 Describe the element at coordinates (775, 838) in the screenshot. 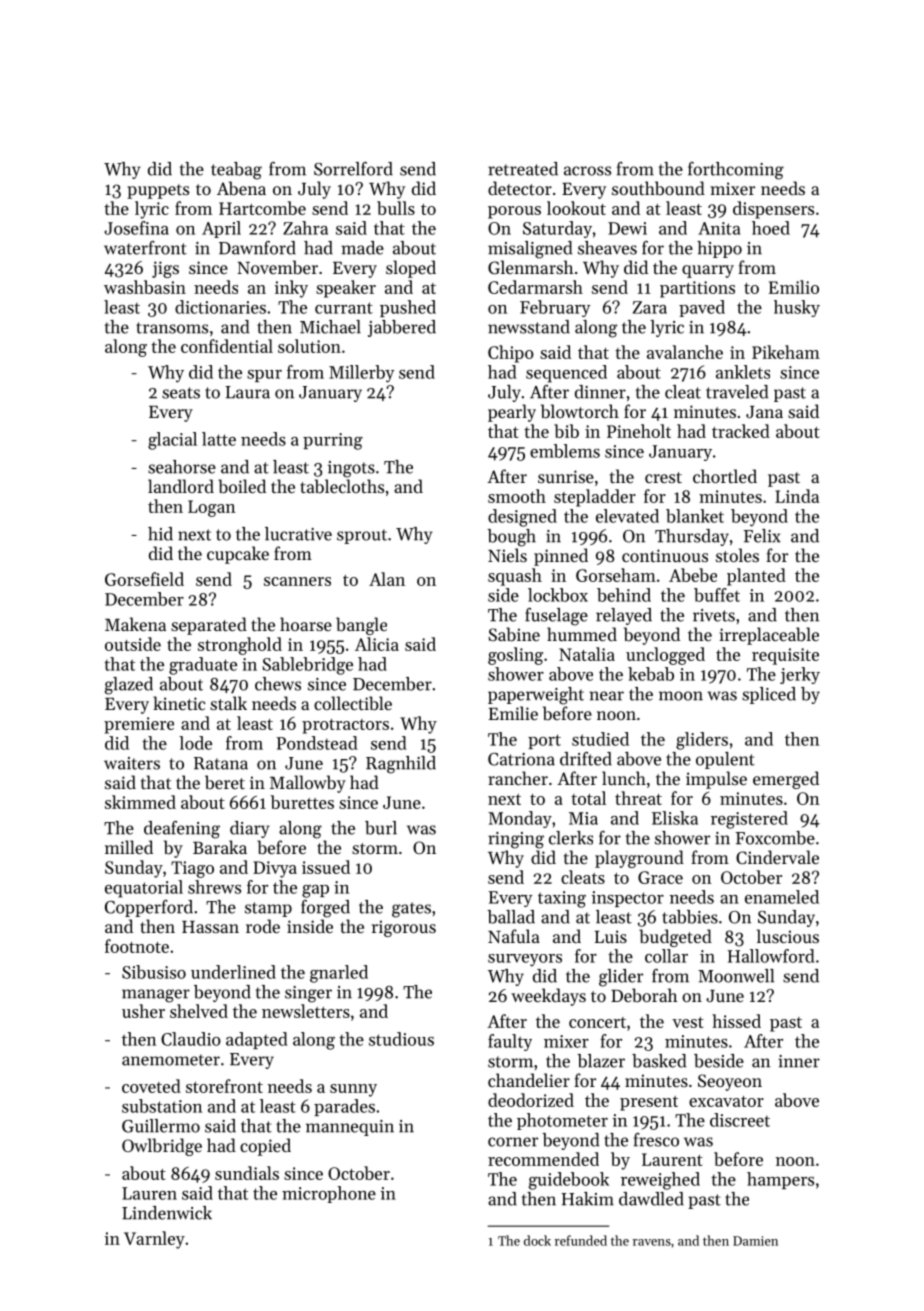

I see `Foxcombe` at that location.
